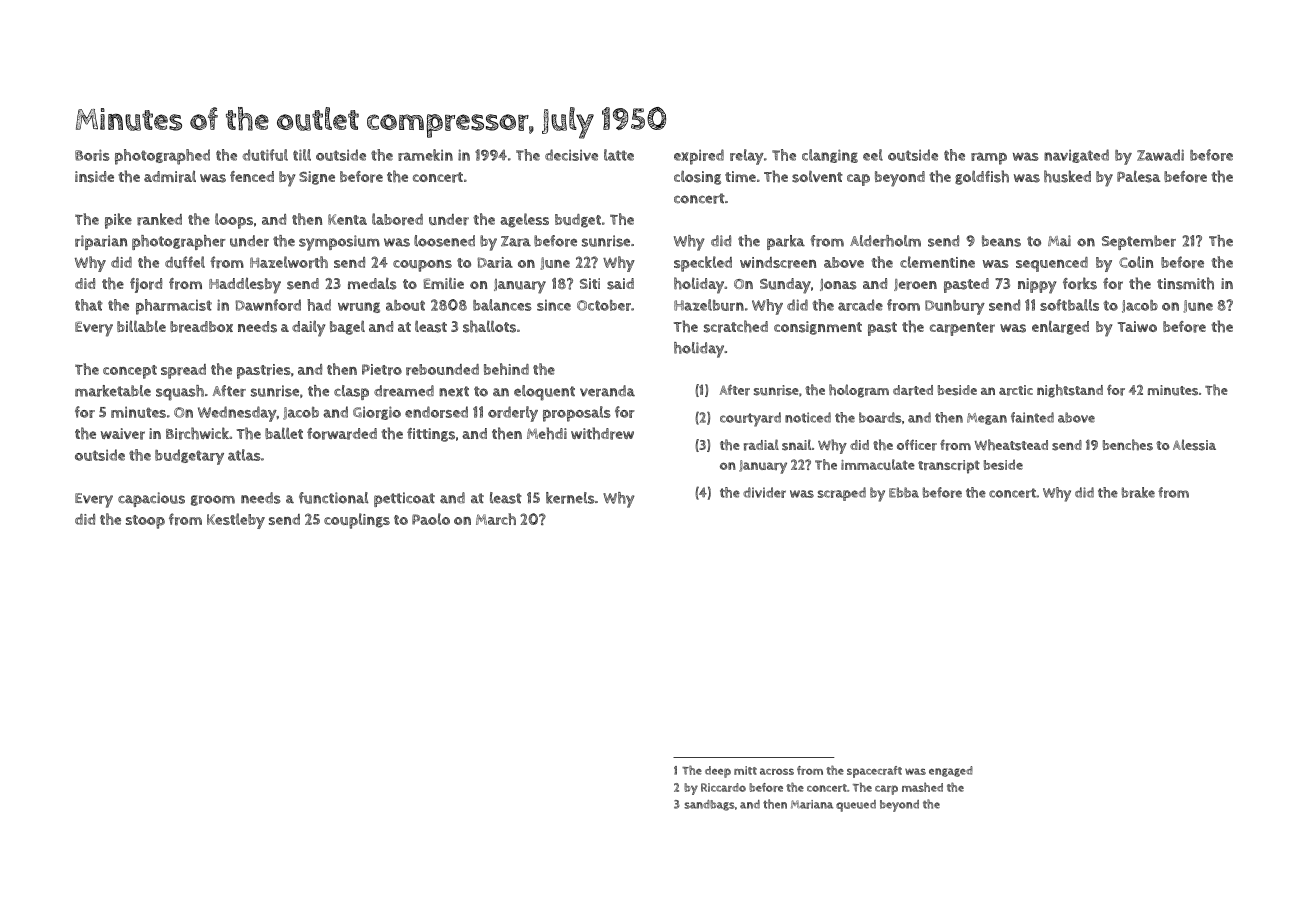  Describe the element at coordinates (874, 772) in the screenshot. I see `spacecraft` at that location.
